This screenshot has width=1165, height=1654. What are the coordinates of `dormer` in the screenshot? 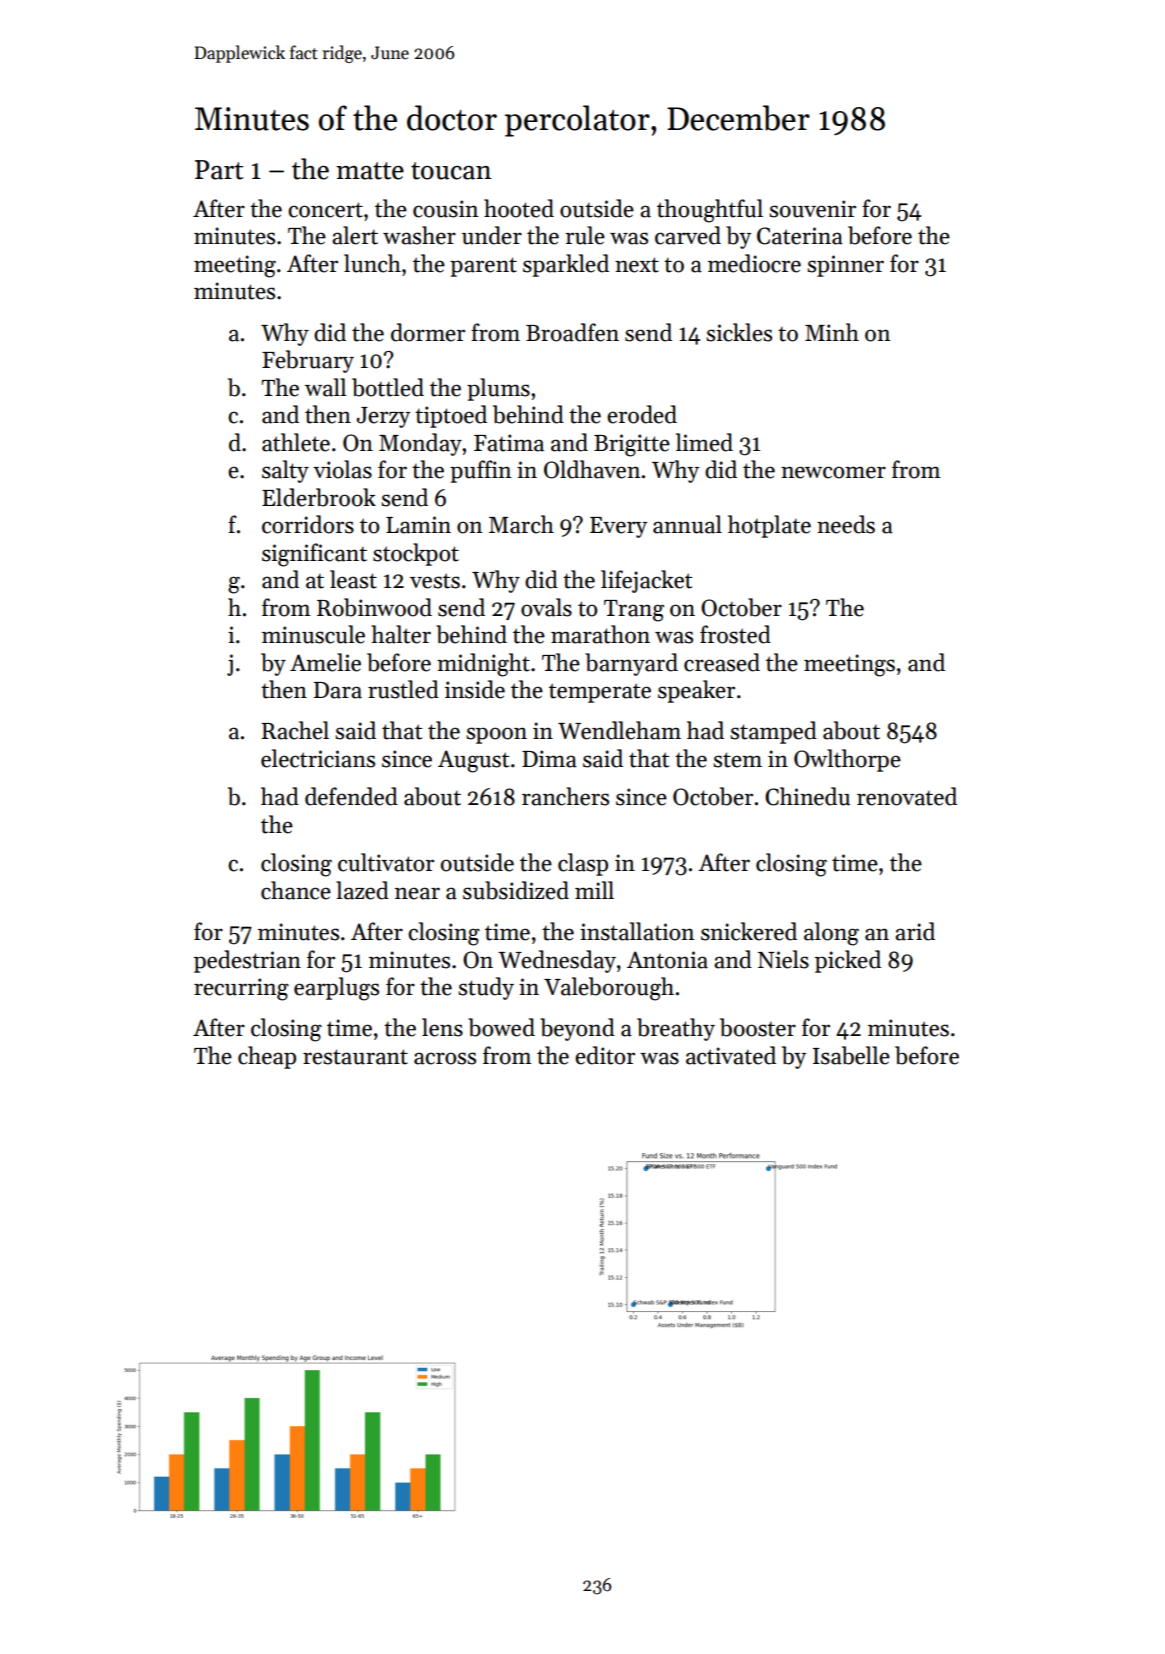 It's located at (428, 332).
